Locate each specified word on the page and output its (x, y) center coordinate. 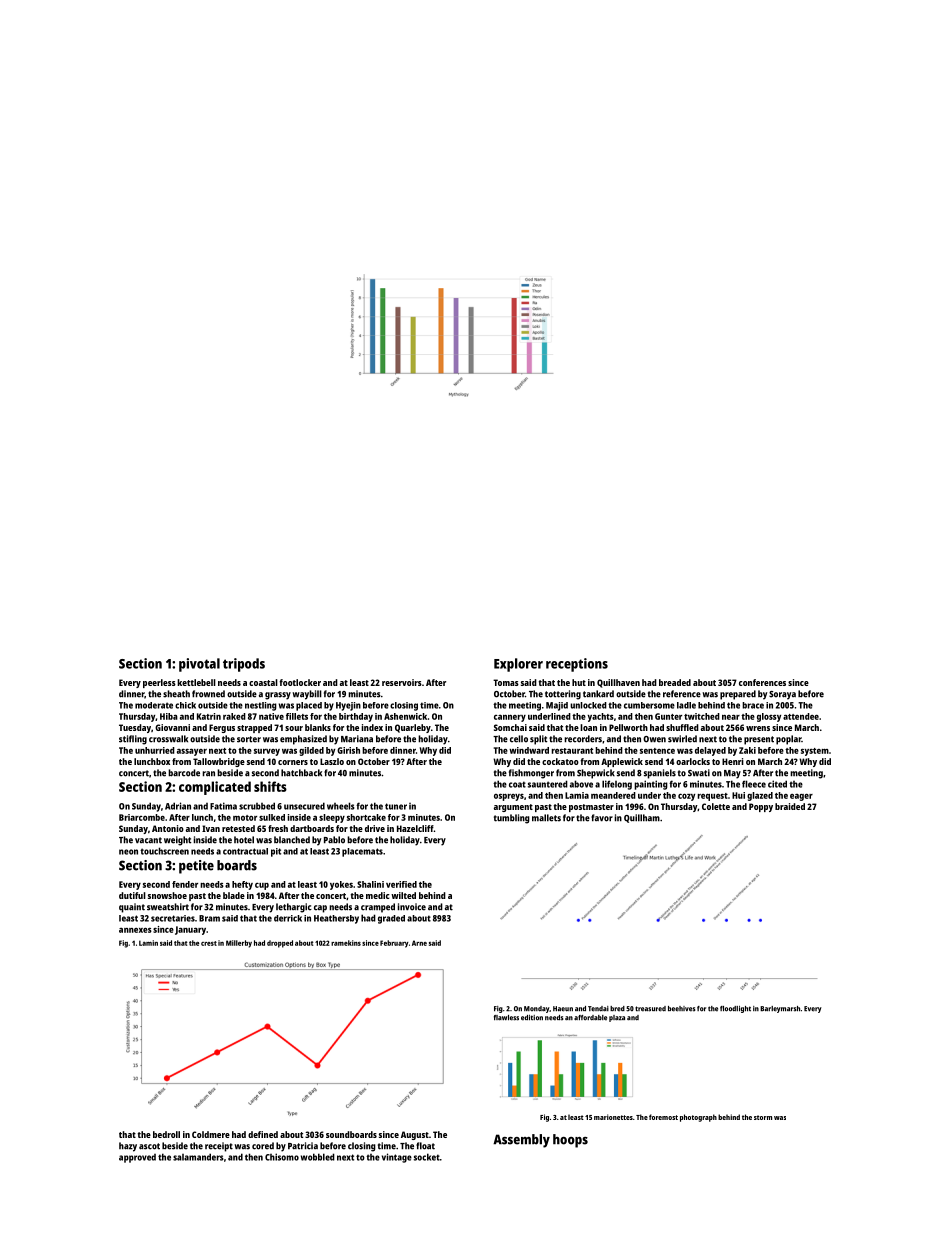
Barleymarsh (780, 1009)
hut (579, 682)
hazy (128, 1147)
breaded (675, 682)
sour (294, 728)
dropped (280, 944)
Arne (419, 943)
